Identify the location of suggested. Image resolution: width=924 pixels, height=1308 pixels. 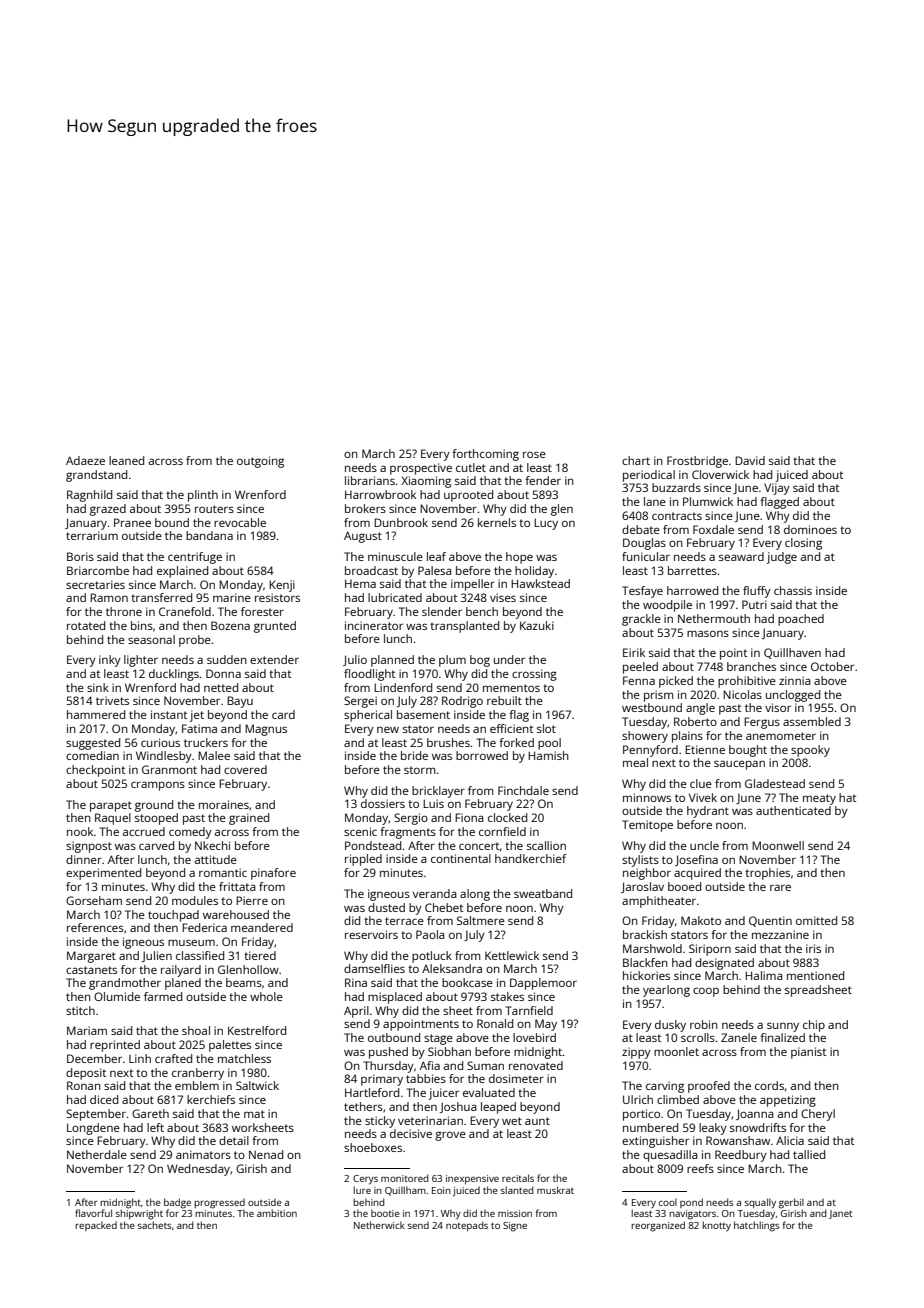
(93, 744).
